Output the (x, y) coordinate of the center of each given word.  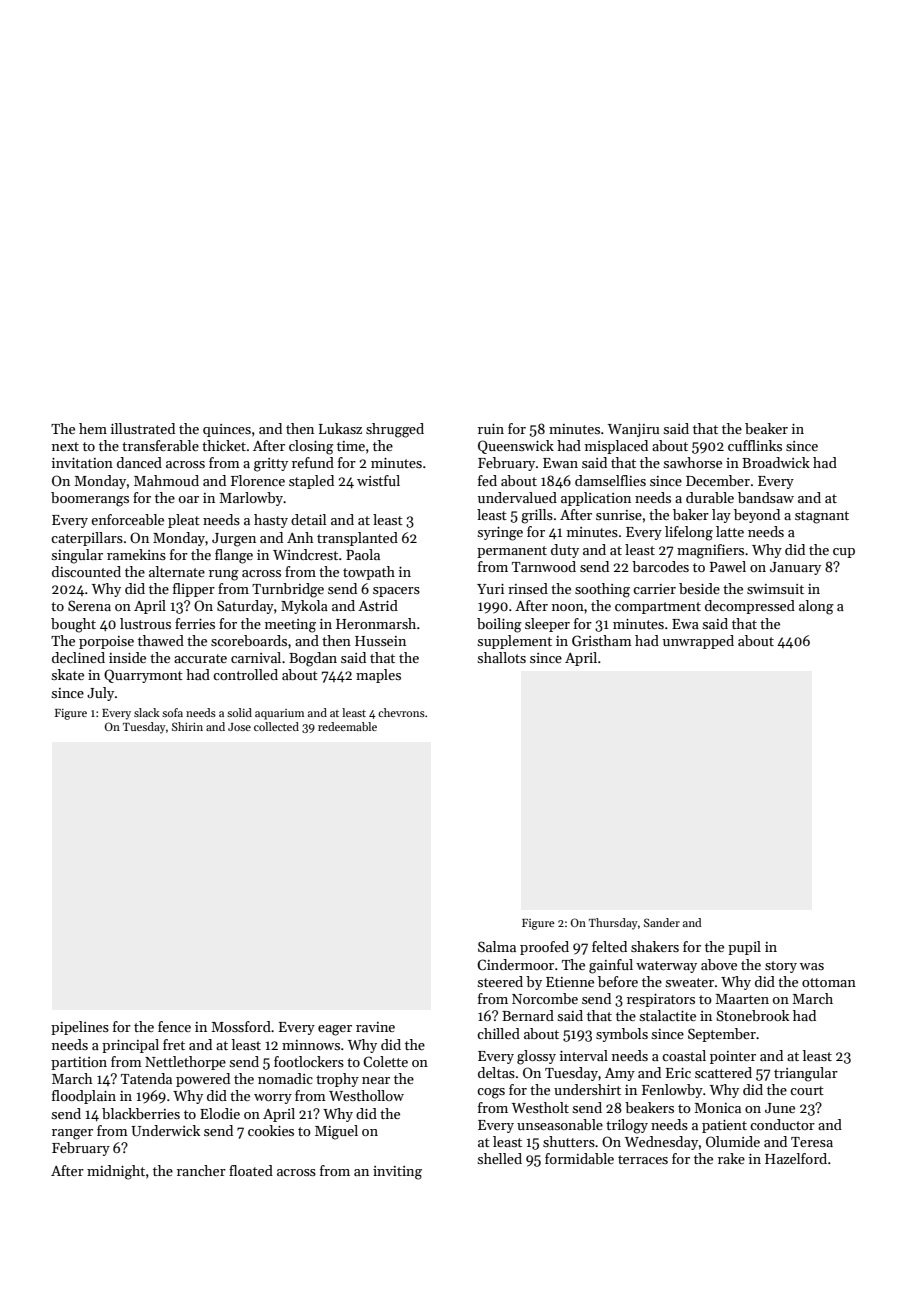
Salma (497, 946)
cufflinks (755, 445)
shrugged (395, 430)
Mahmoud (166, 480)
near (376, 1080)
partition (79, 1063)
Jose (239, 727)
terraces (643, 1159)
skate (67, 674)
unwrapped (698, 642)
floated (251, 1170)
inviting (397, 1173)
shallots (501, 657)
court (807, 1090)
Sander (662, 922)
